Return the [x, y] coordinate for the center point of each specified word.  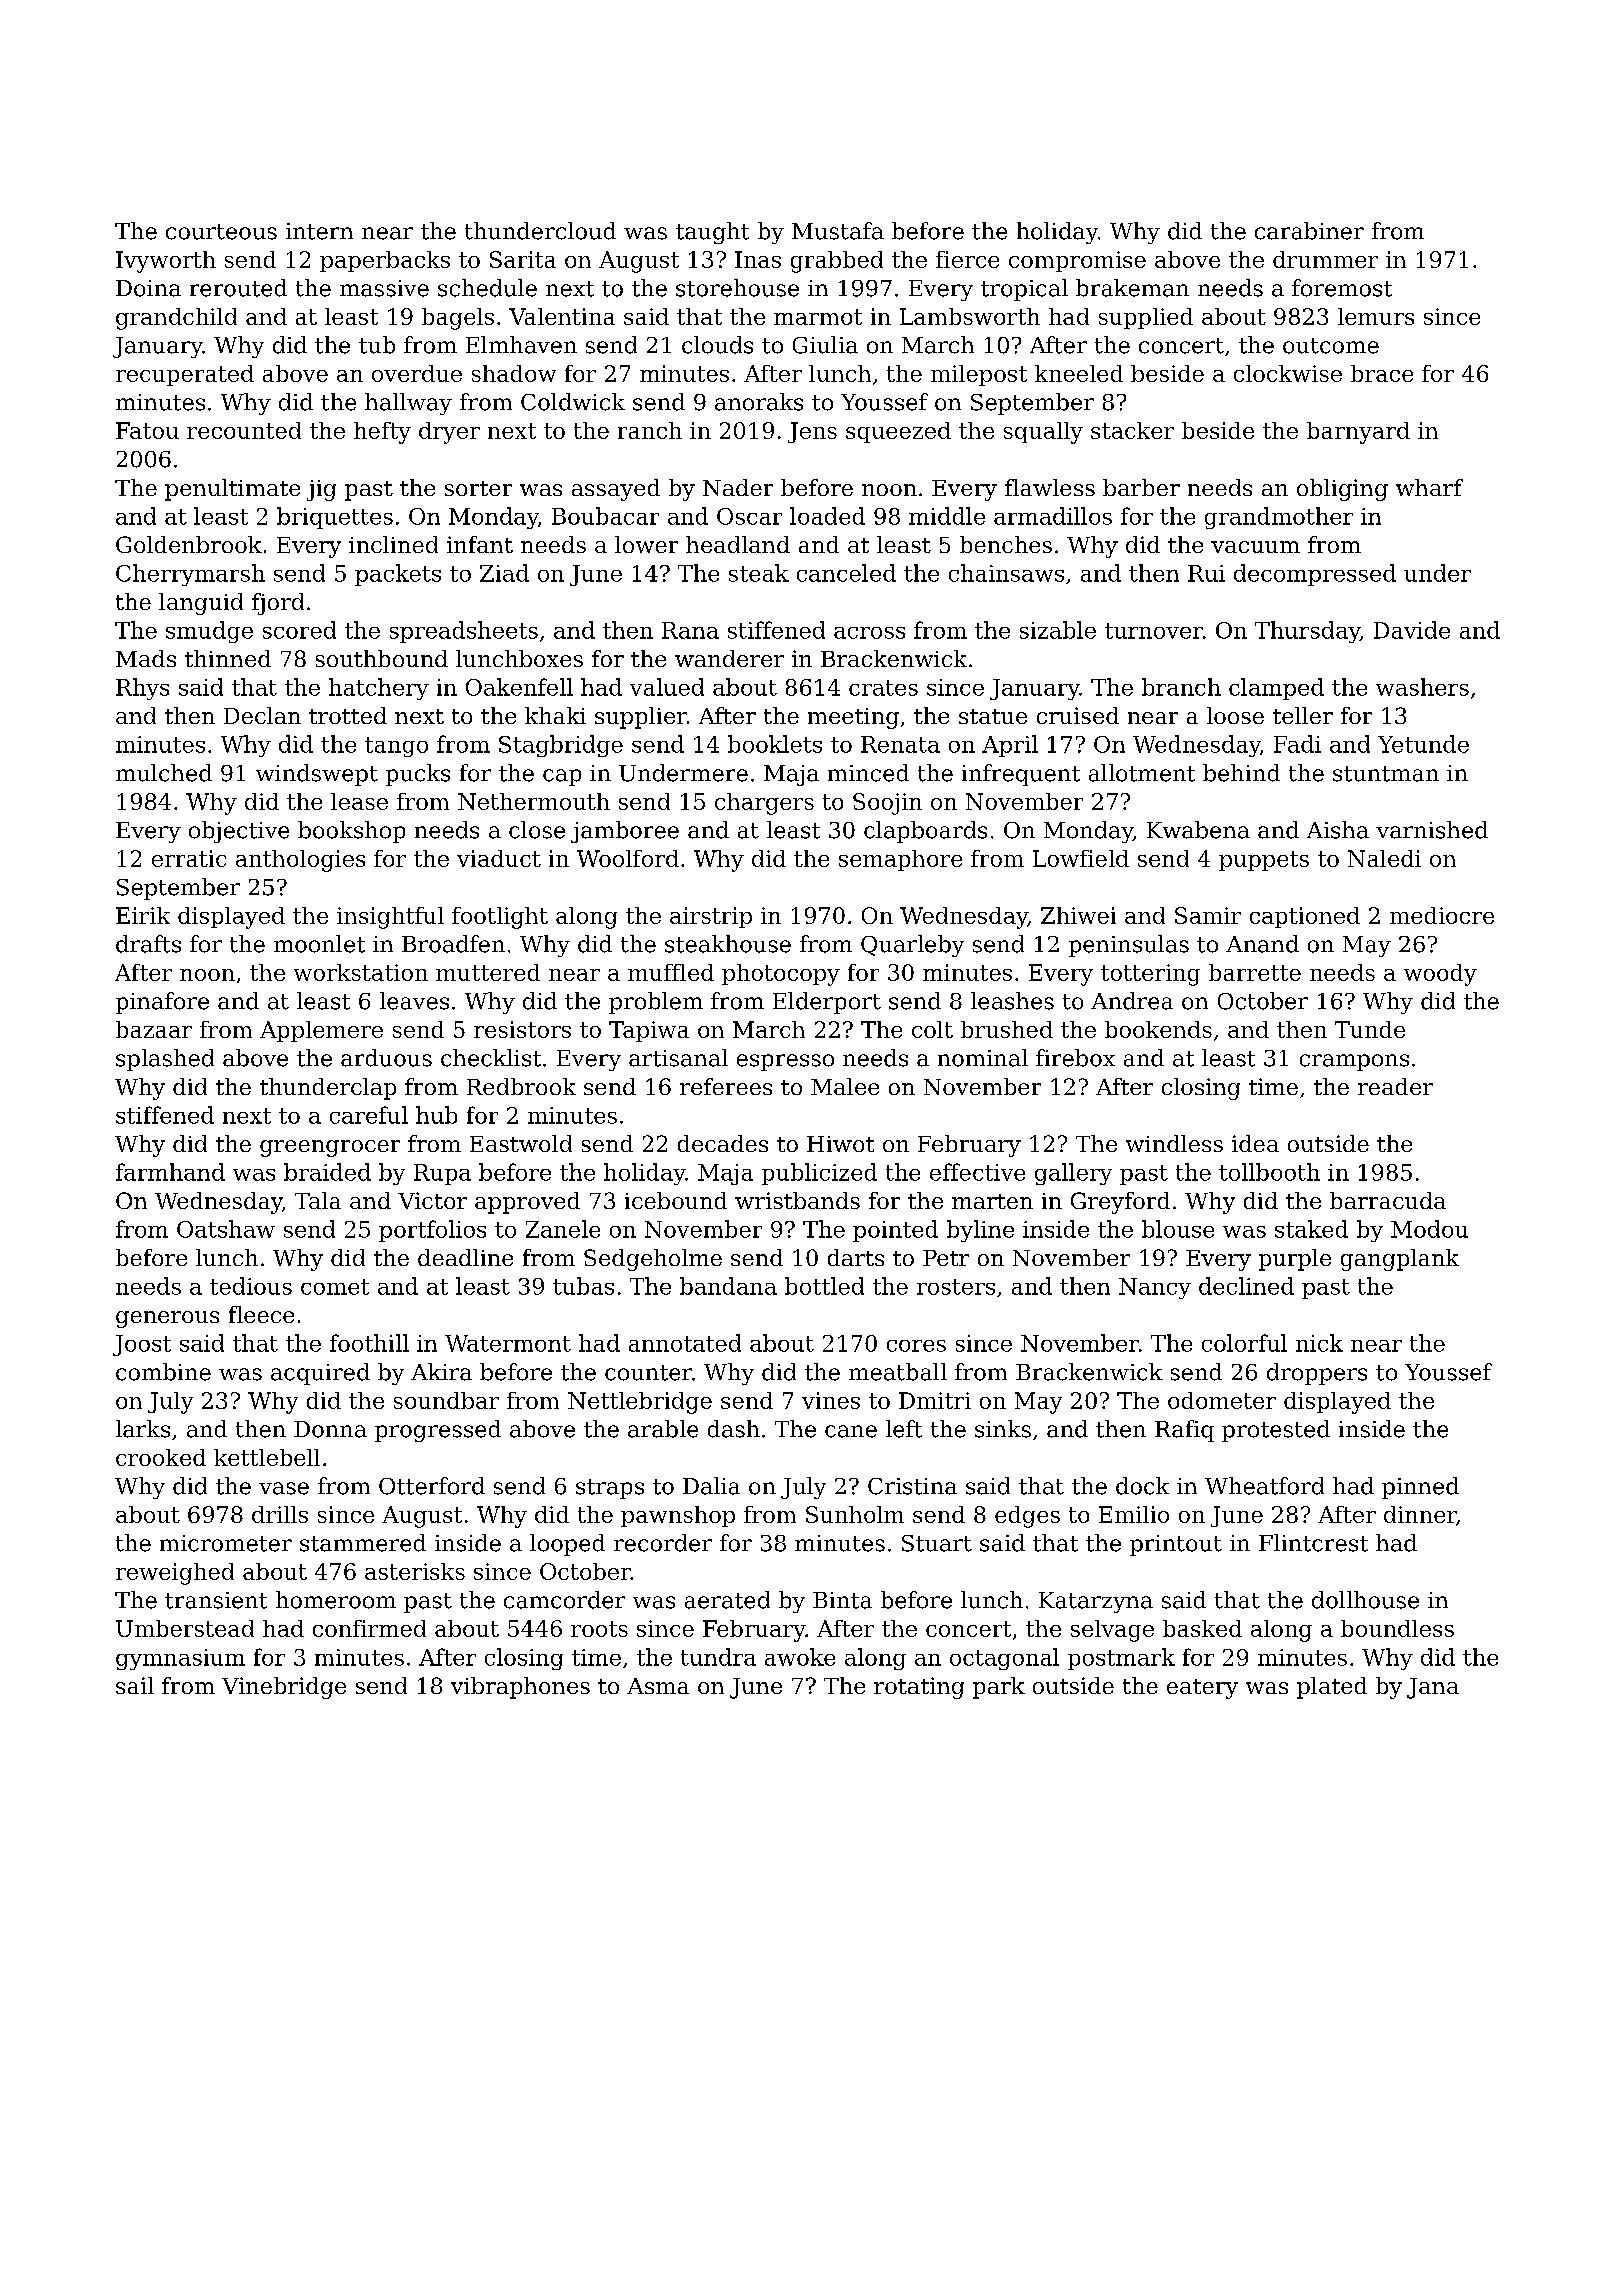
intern [319, 231]
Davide [1412, 630]
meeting [853, 718]
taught [712, 233]
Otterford [432, 1486]
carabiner [1309, 231]
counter [648, 1373]
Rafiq [1184, 1431]
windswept [317, 775]
